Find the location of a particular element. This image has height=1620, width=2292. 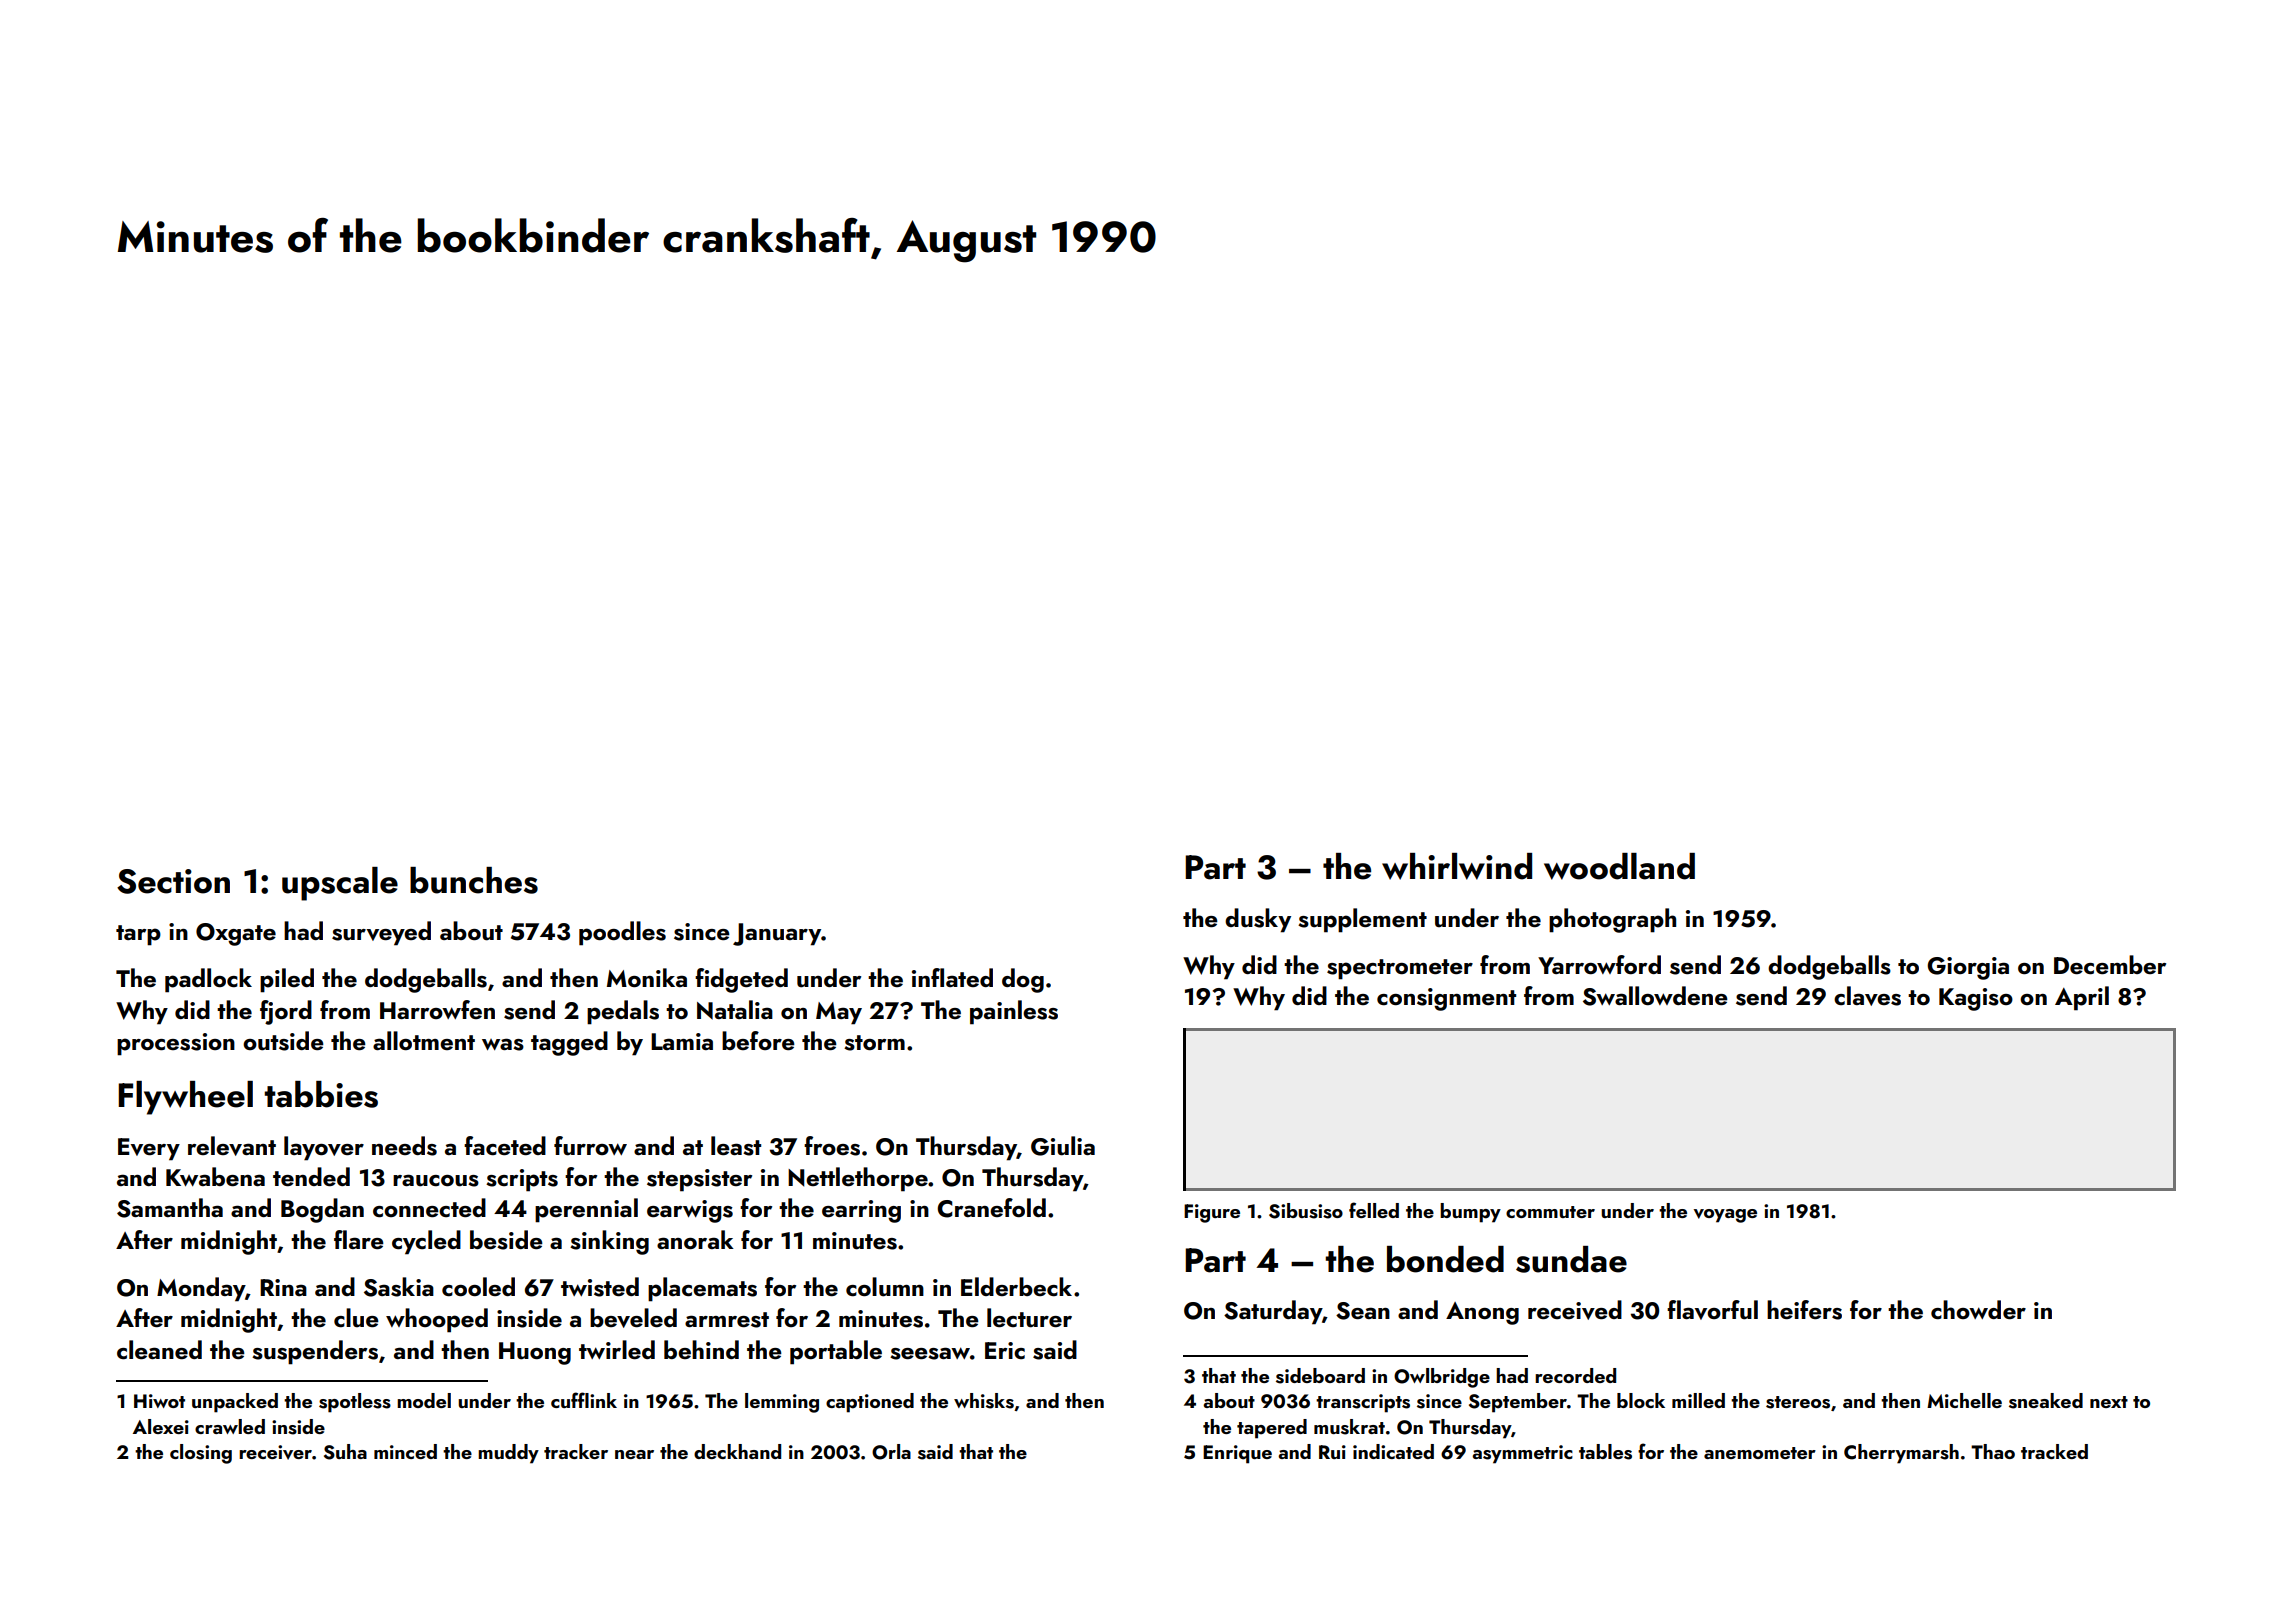

froes is located at coordinates (832, 1146).
